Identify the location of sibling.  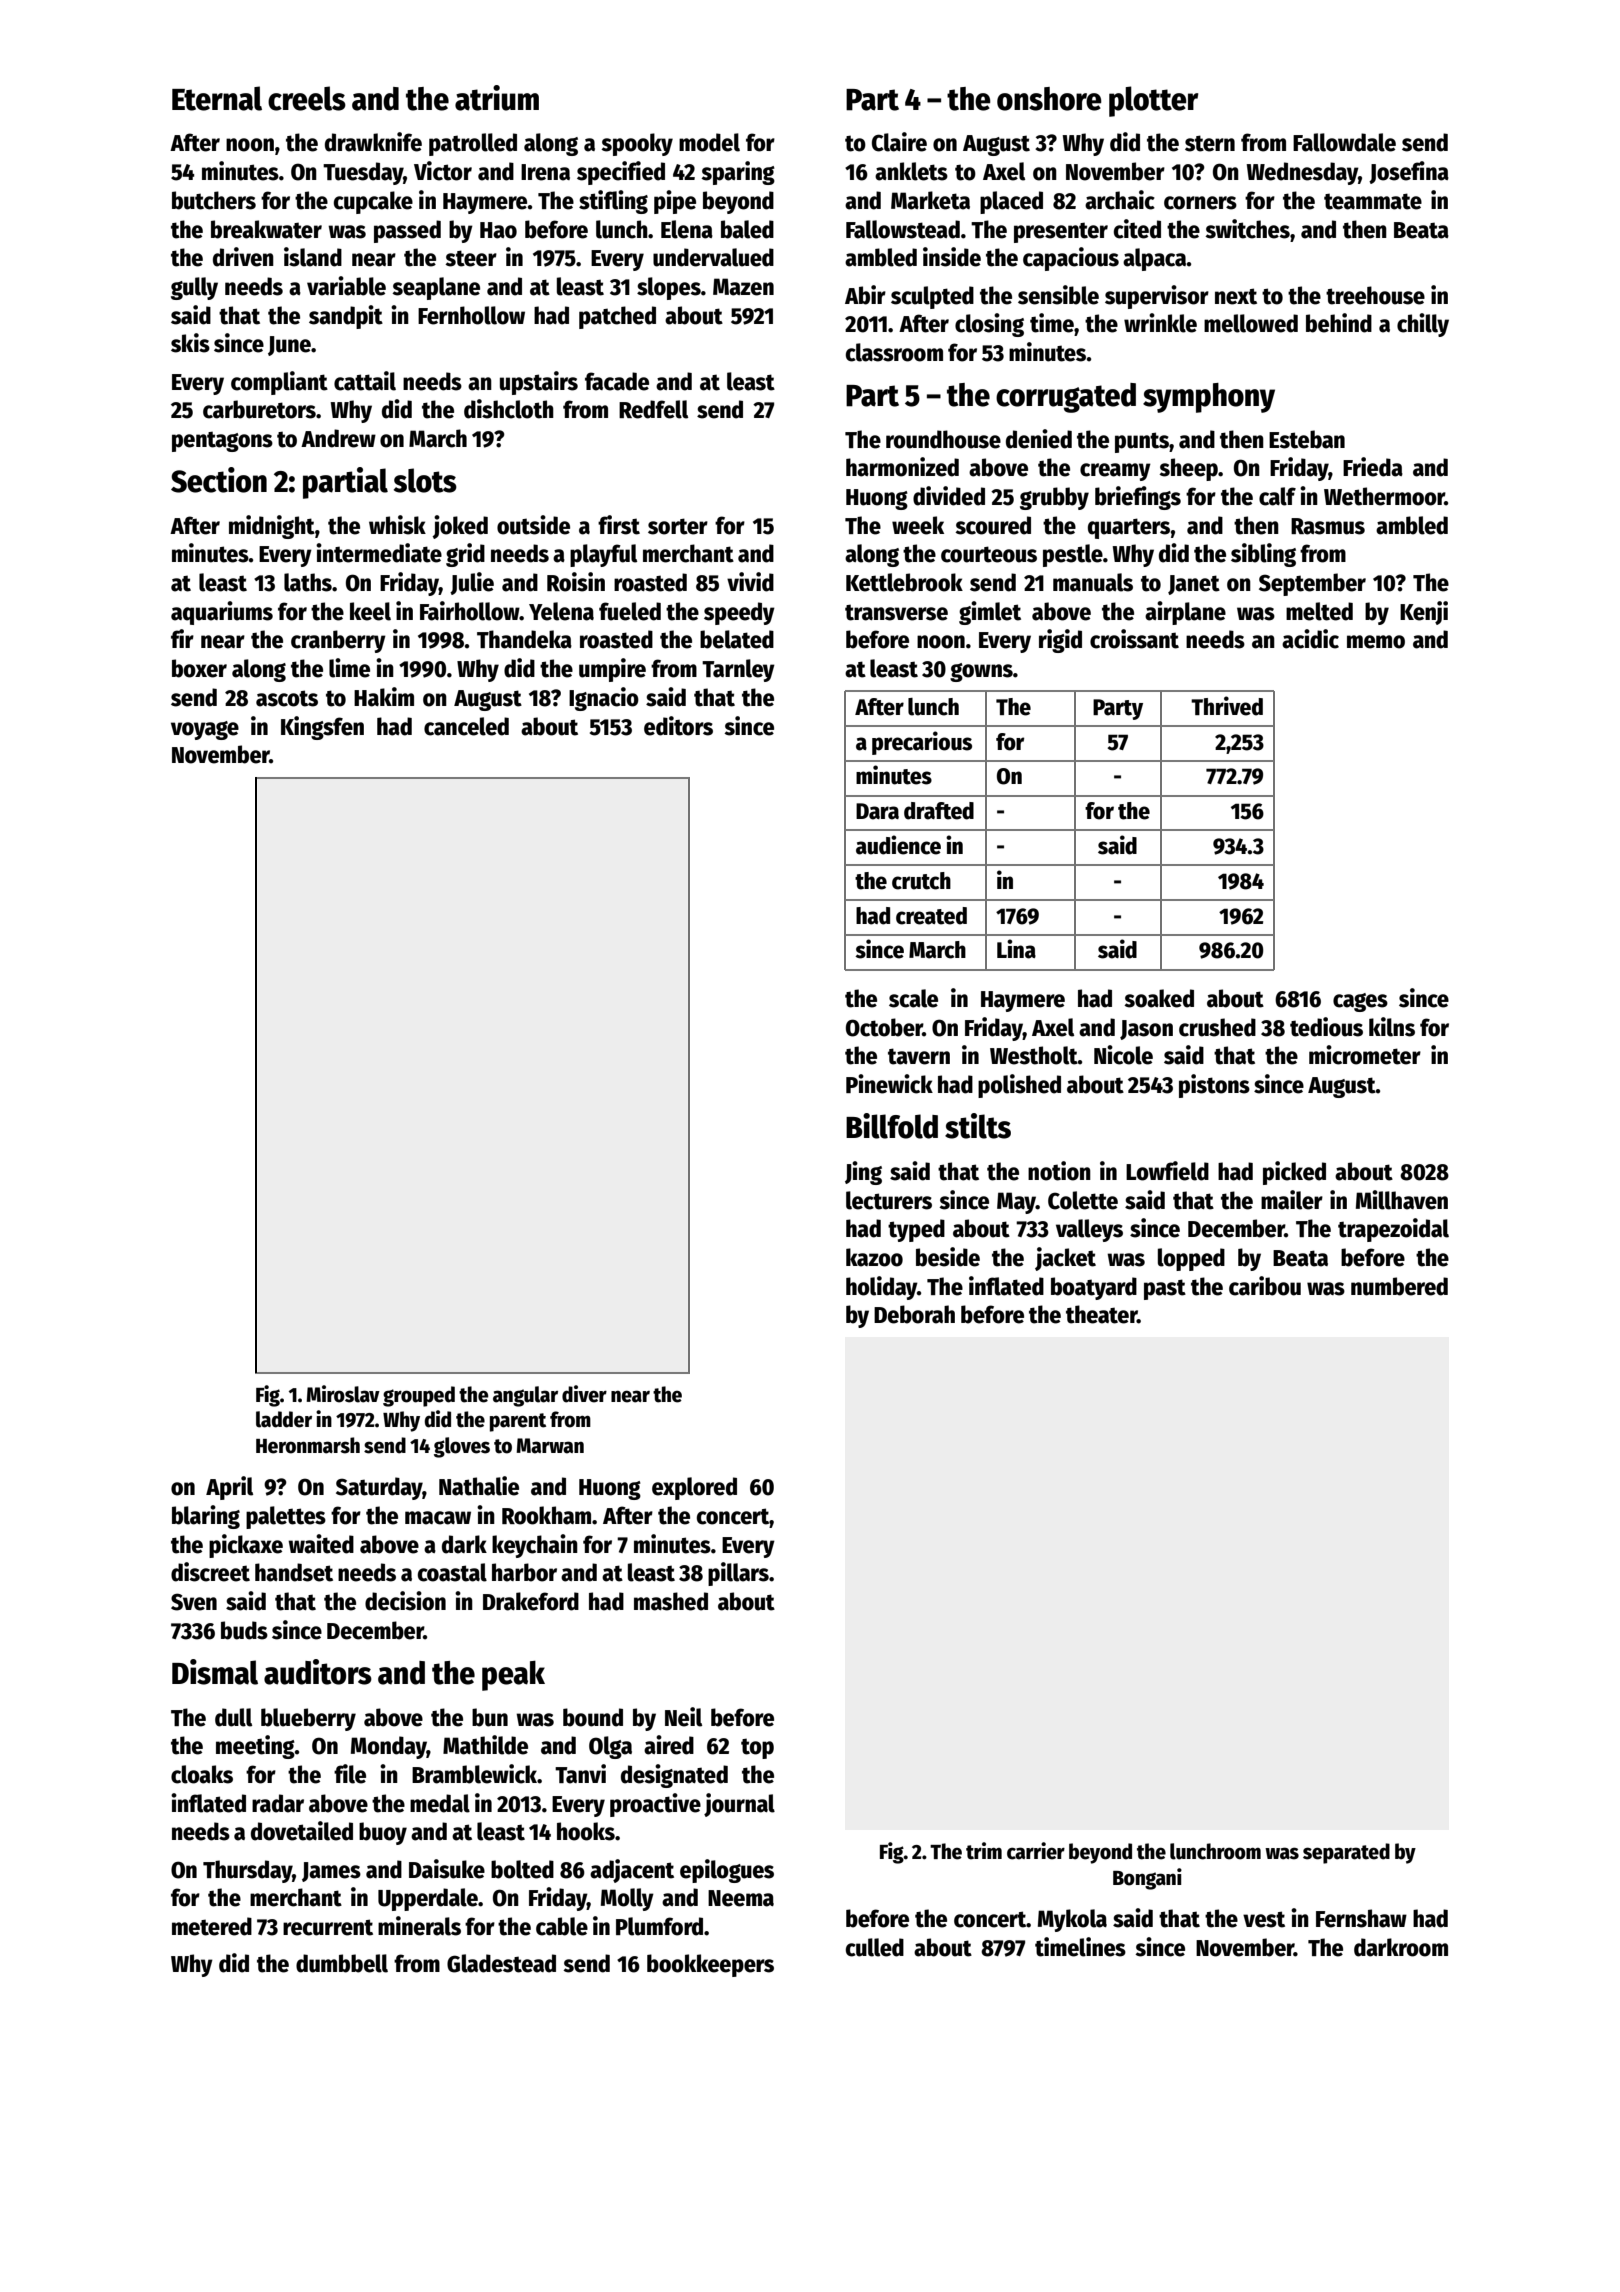
(1263, 555).
